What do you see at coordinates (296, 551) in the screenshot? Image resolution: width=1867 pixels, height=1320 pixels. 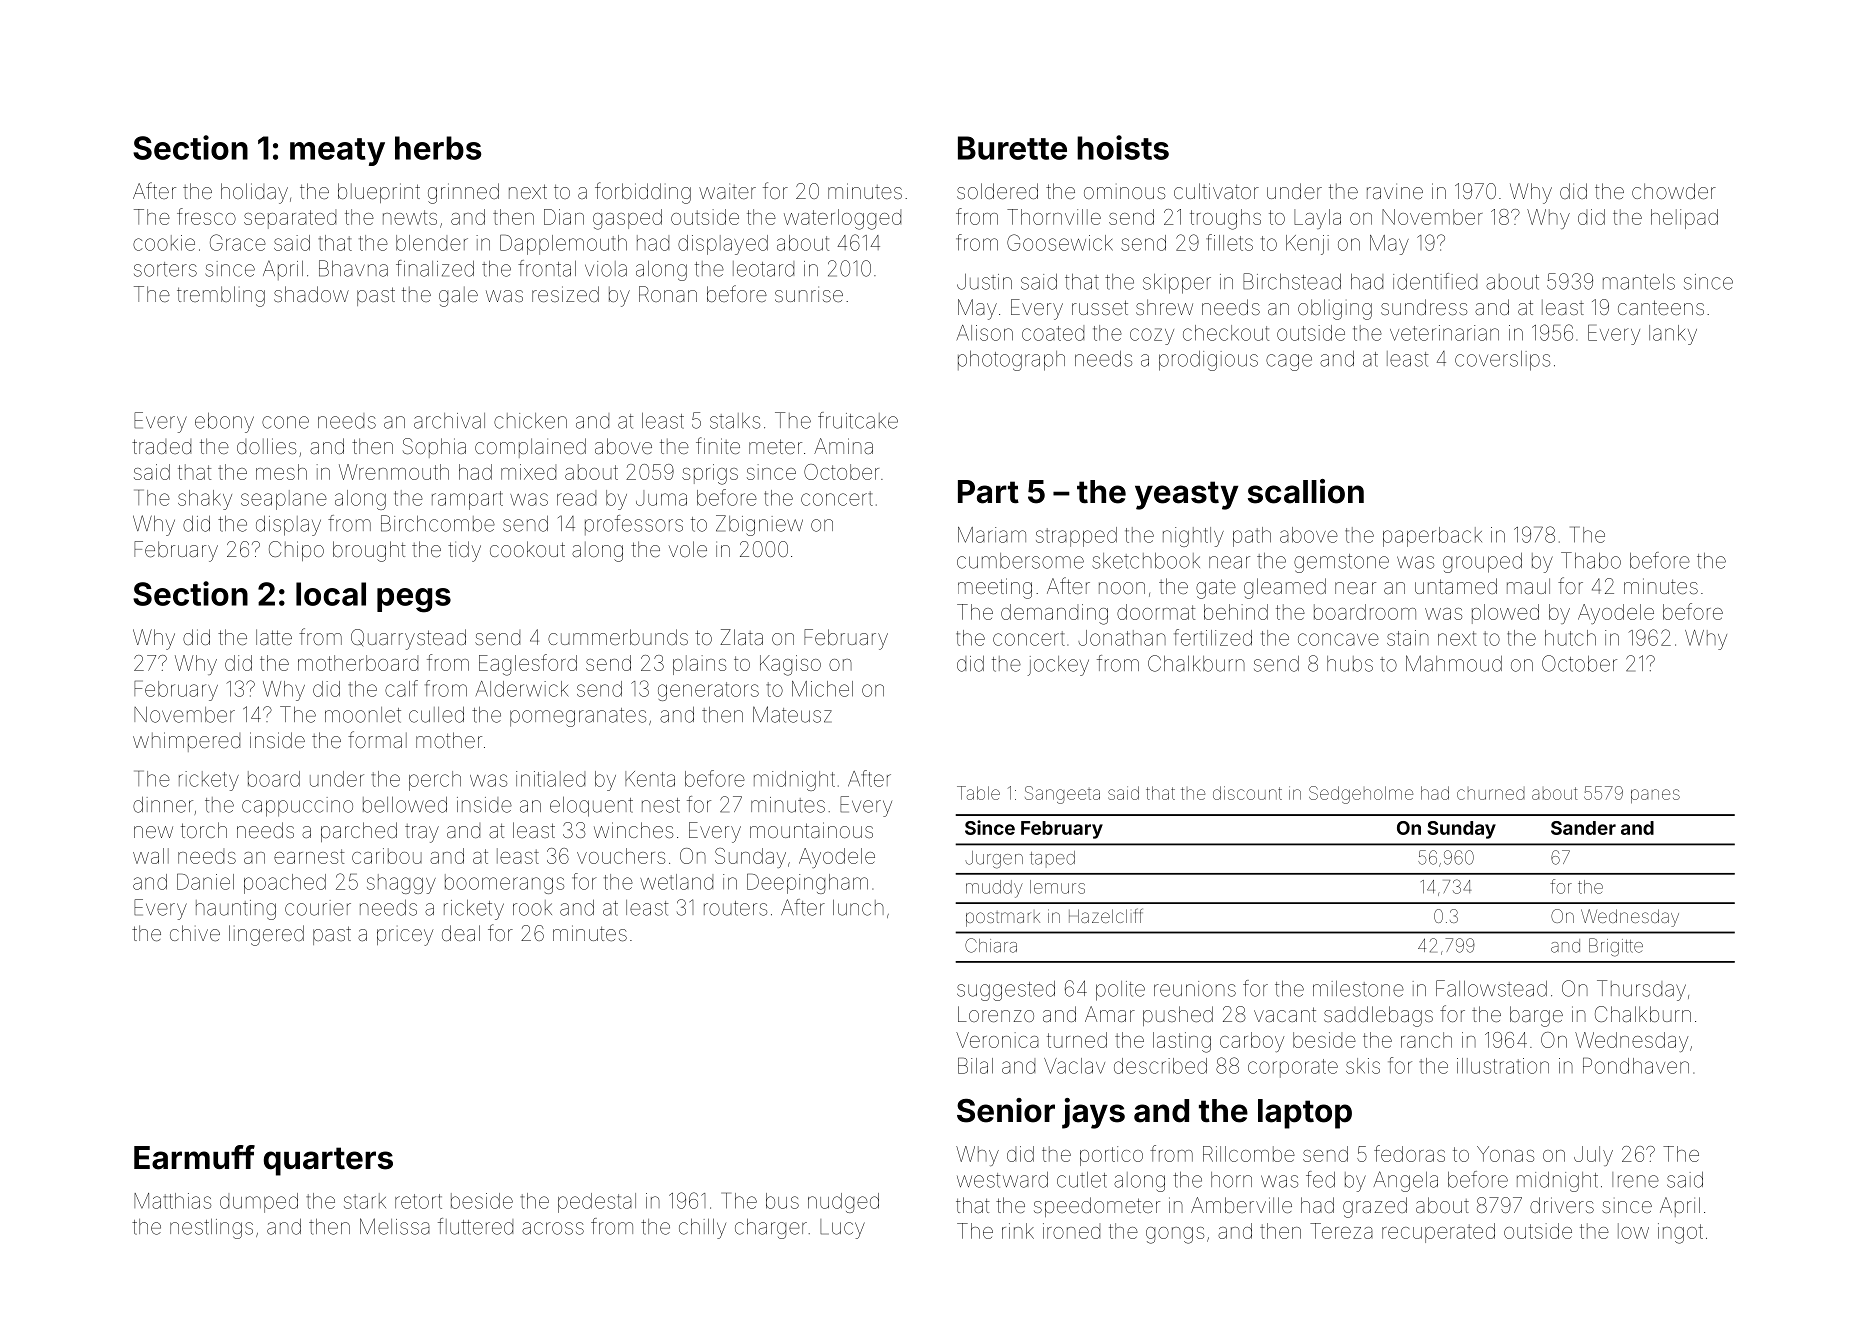 I see `Chipo` at bounding box center [296, 551].
